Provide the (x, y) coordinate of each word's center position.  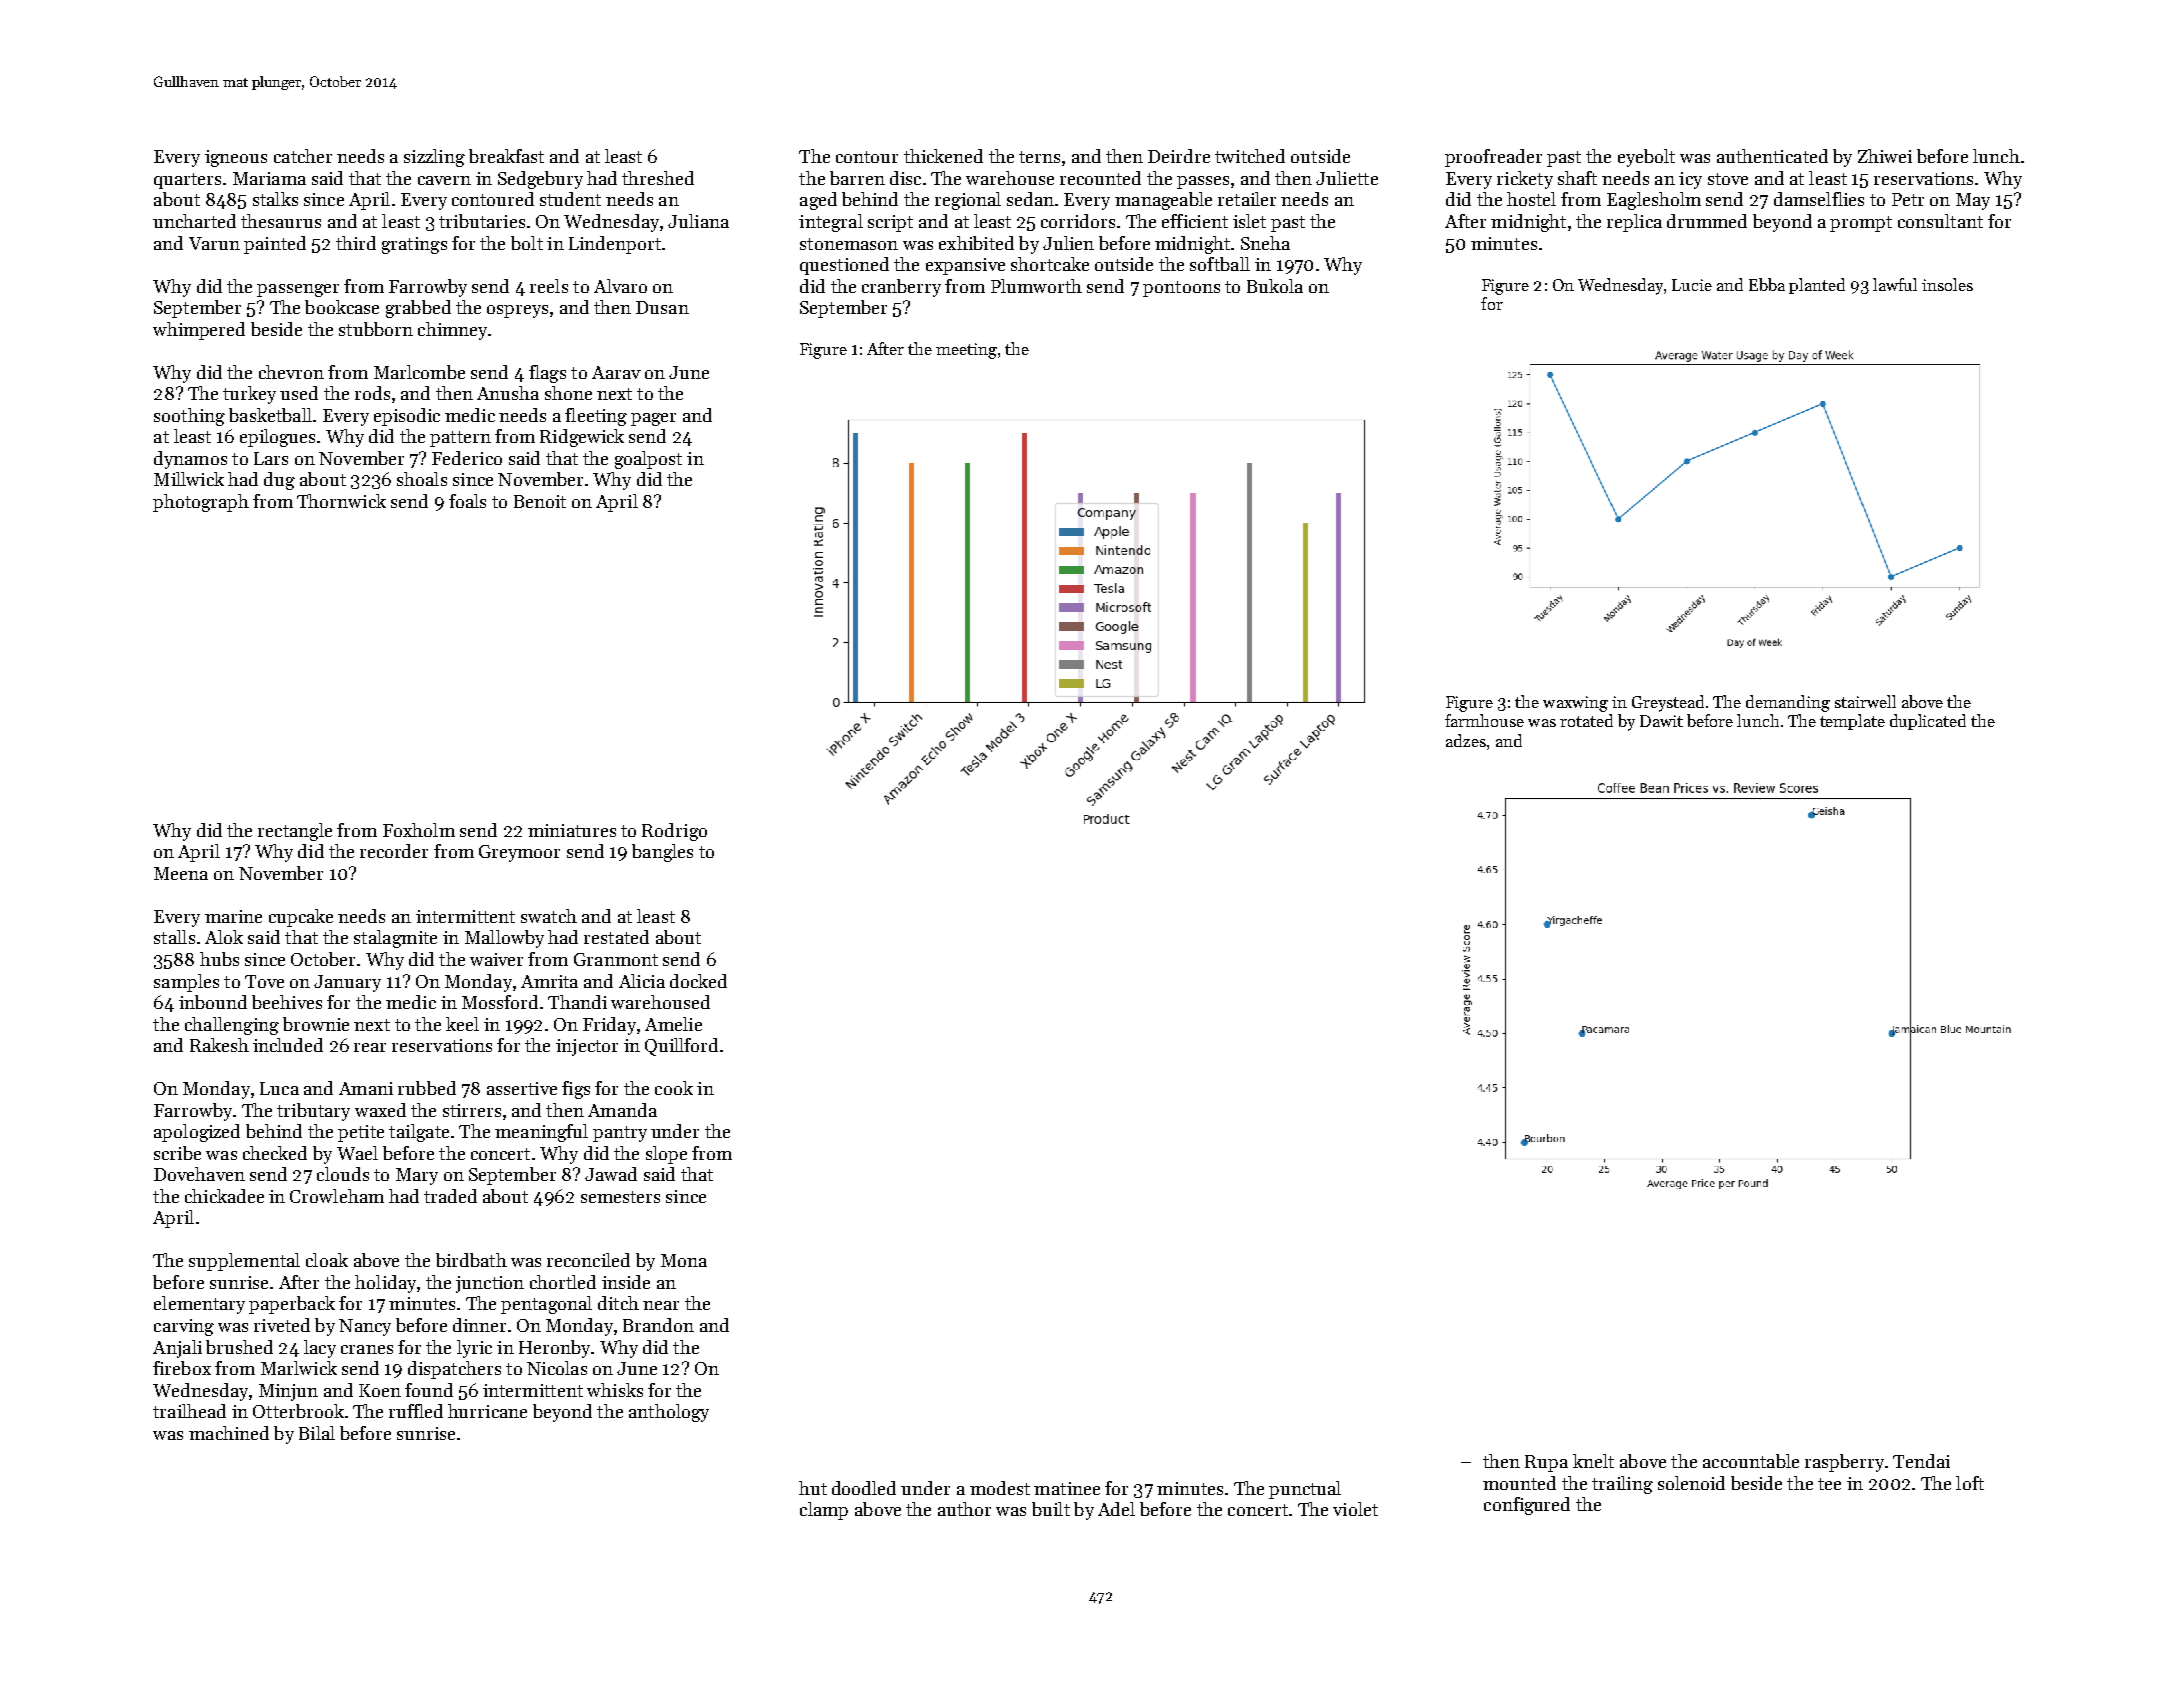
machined (229, 1433)
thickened (943, 156)
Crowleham (337, 1196)
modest (1000, 1488)
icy (1690, 180)
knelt (1593, 1461)
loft (1970, 1483)
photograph (201, 503)
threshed (658, 178)
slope (666, 1155)
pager (653, 419)
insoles (1947, 284)
